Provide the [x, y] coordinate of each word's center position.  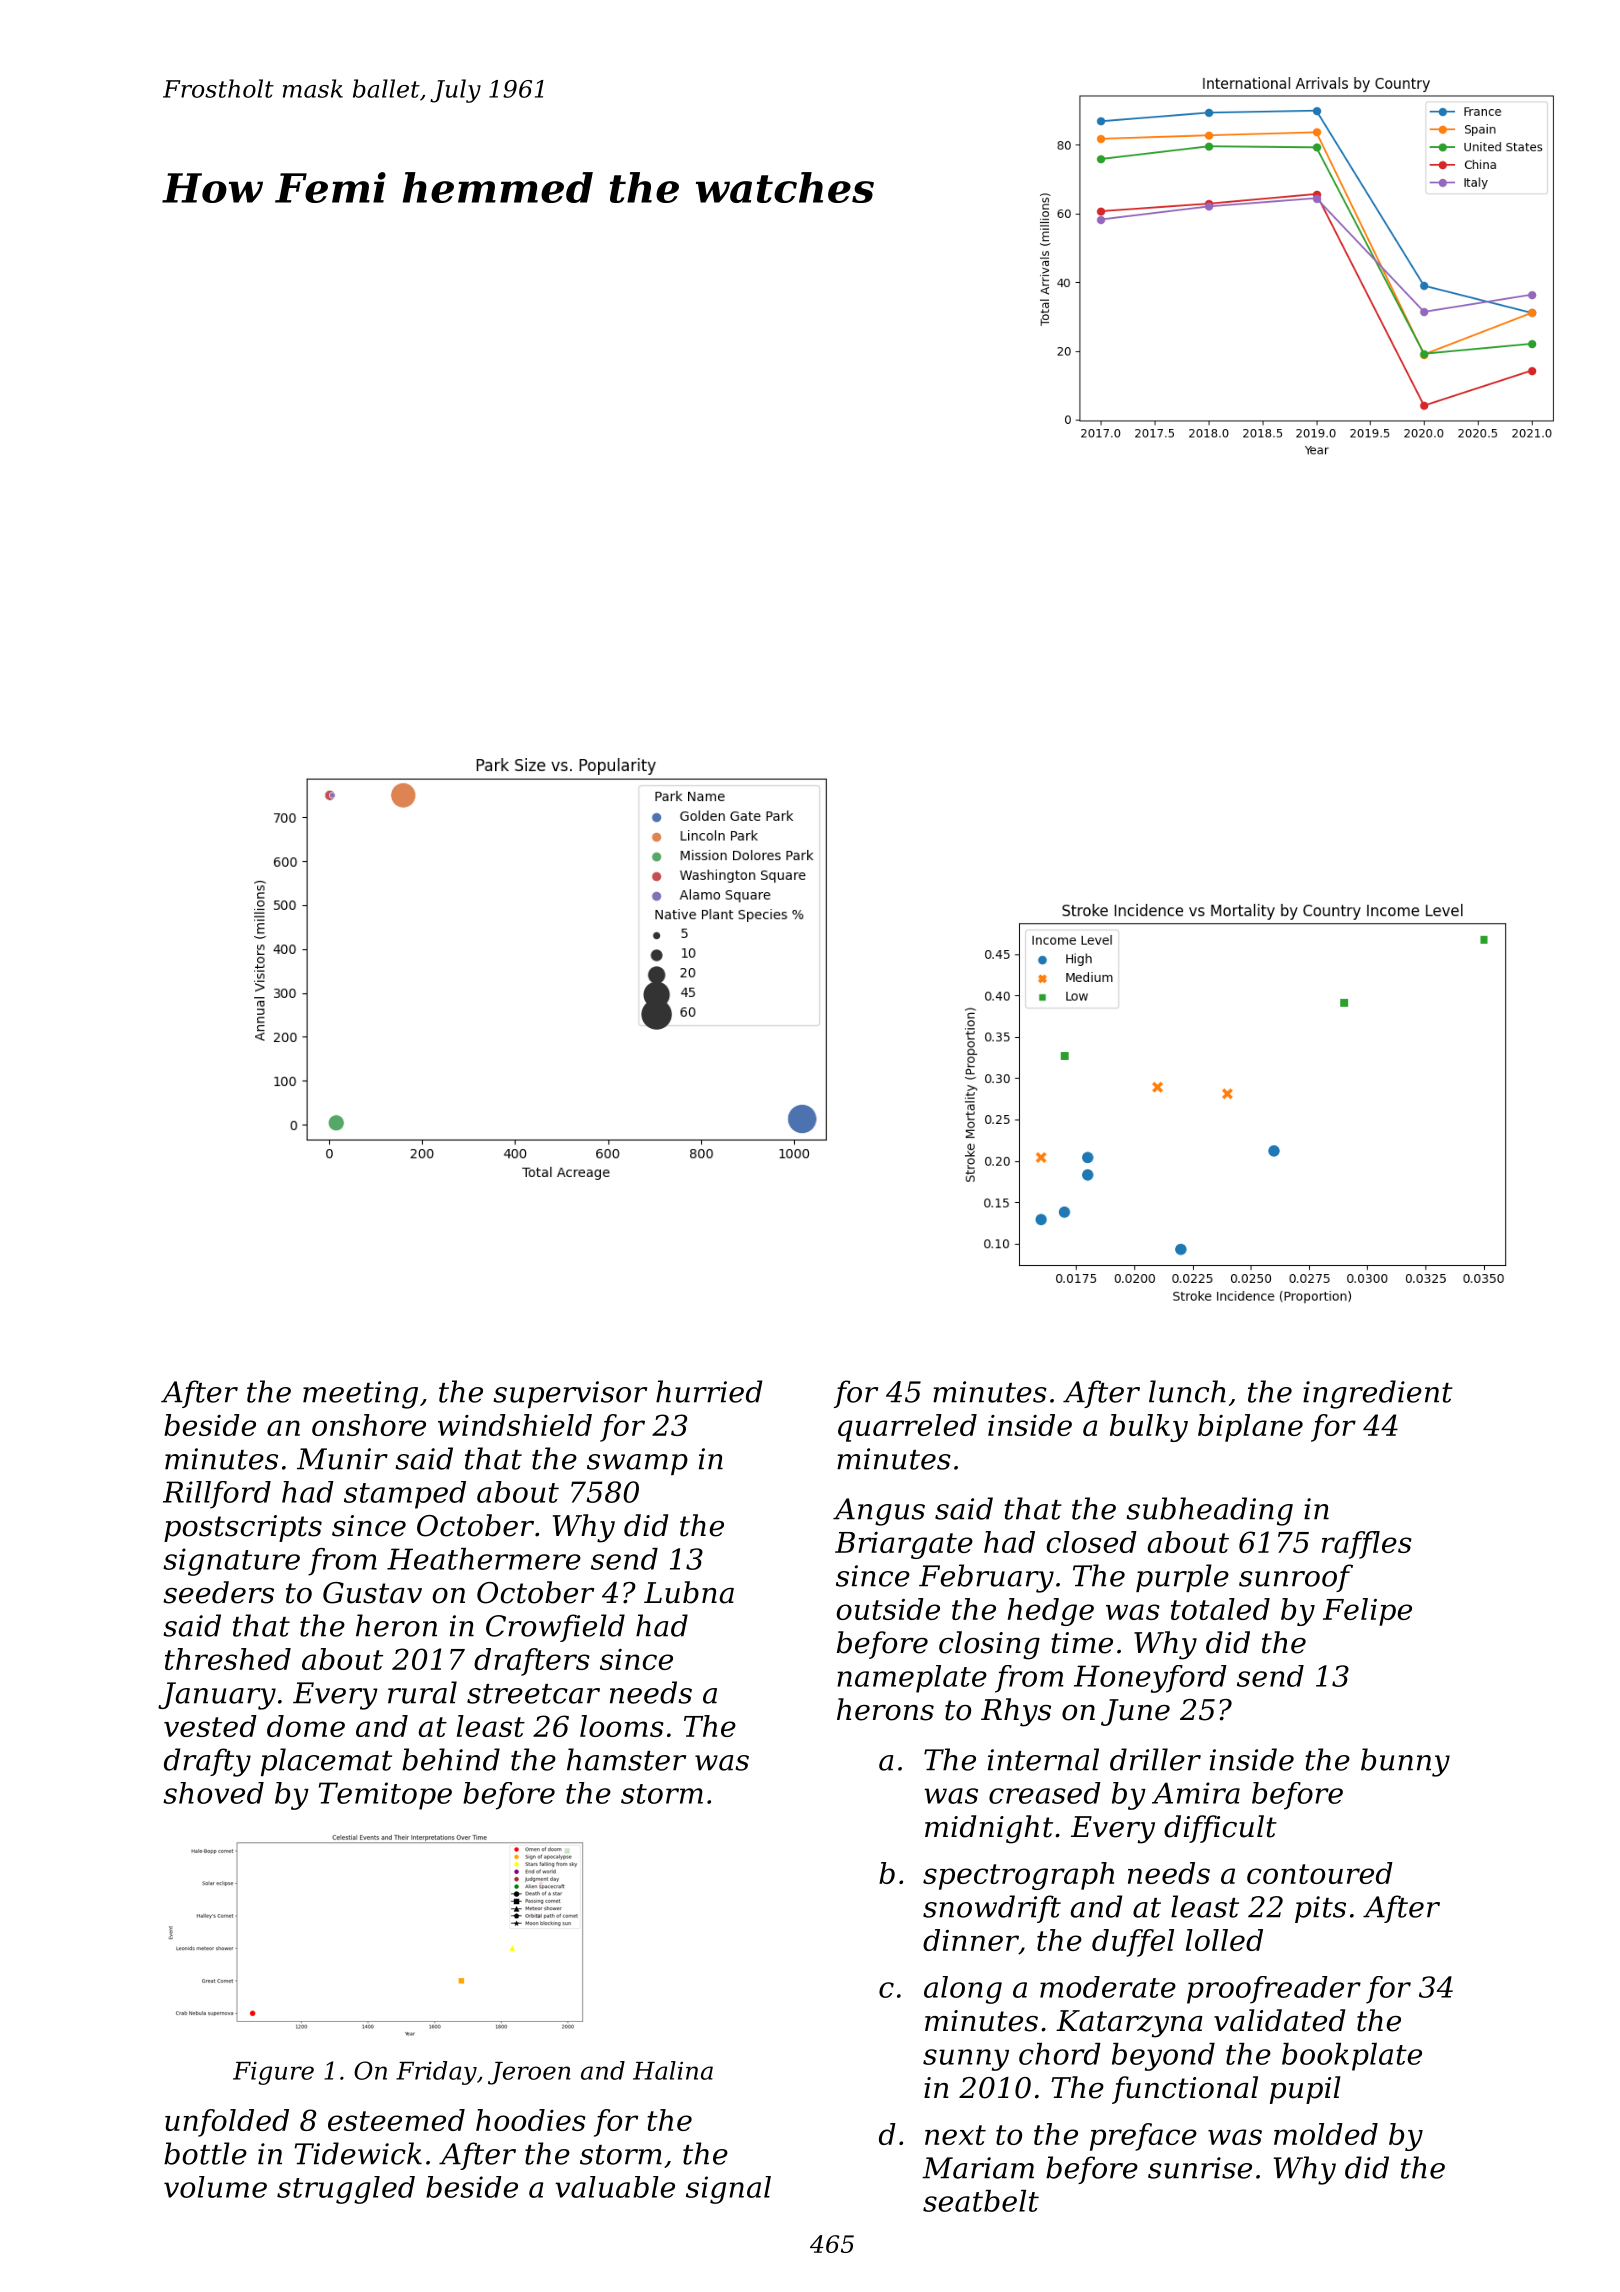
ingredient [1378, 1394]
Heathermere [484, 1559]
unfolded [227, 2123]
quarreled [907, 1428]
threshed [228, 1659]
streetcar [533, 1694]
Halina [673, 2070]
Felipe [1367, 1612]
